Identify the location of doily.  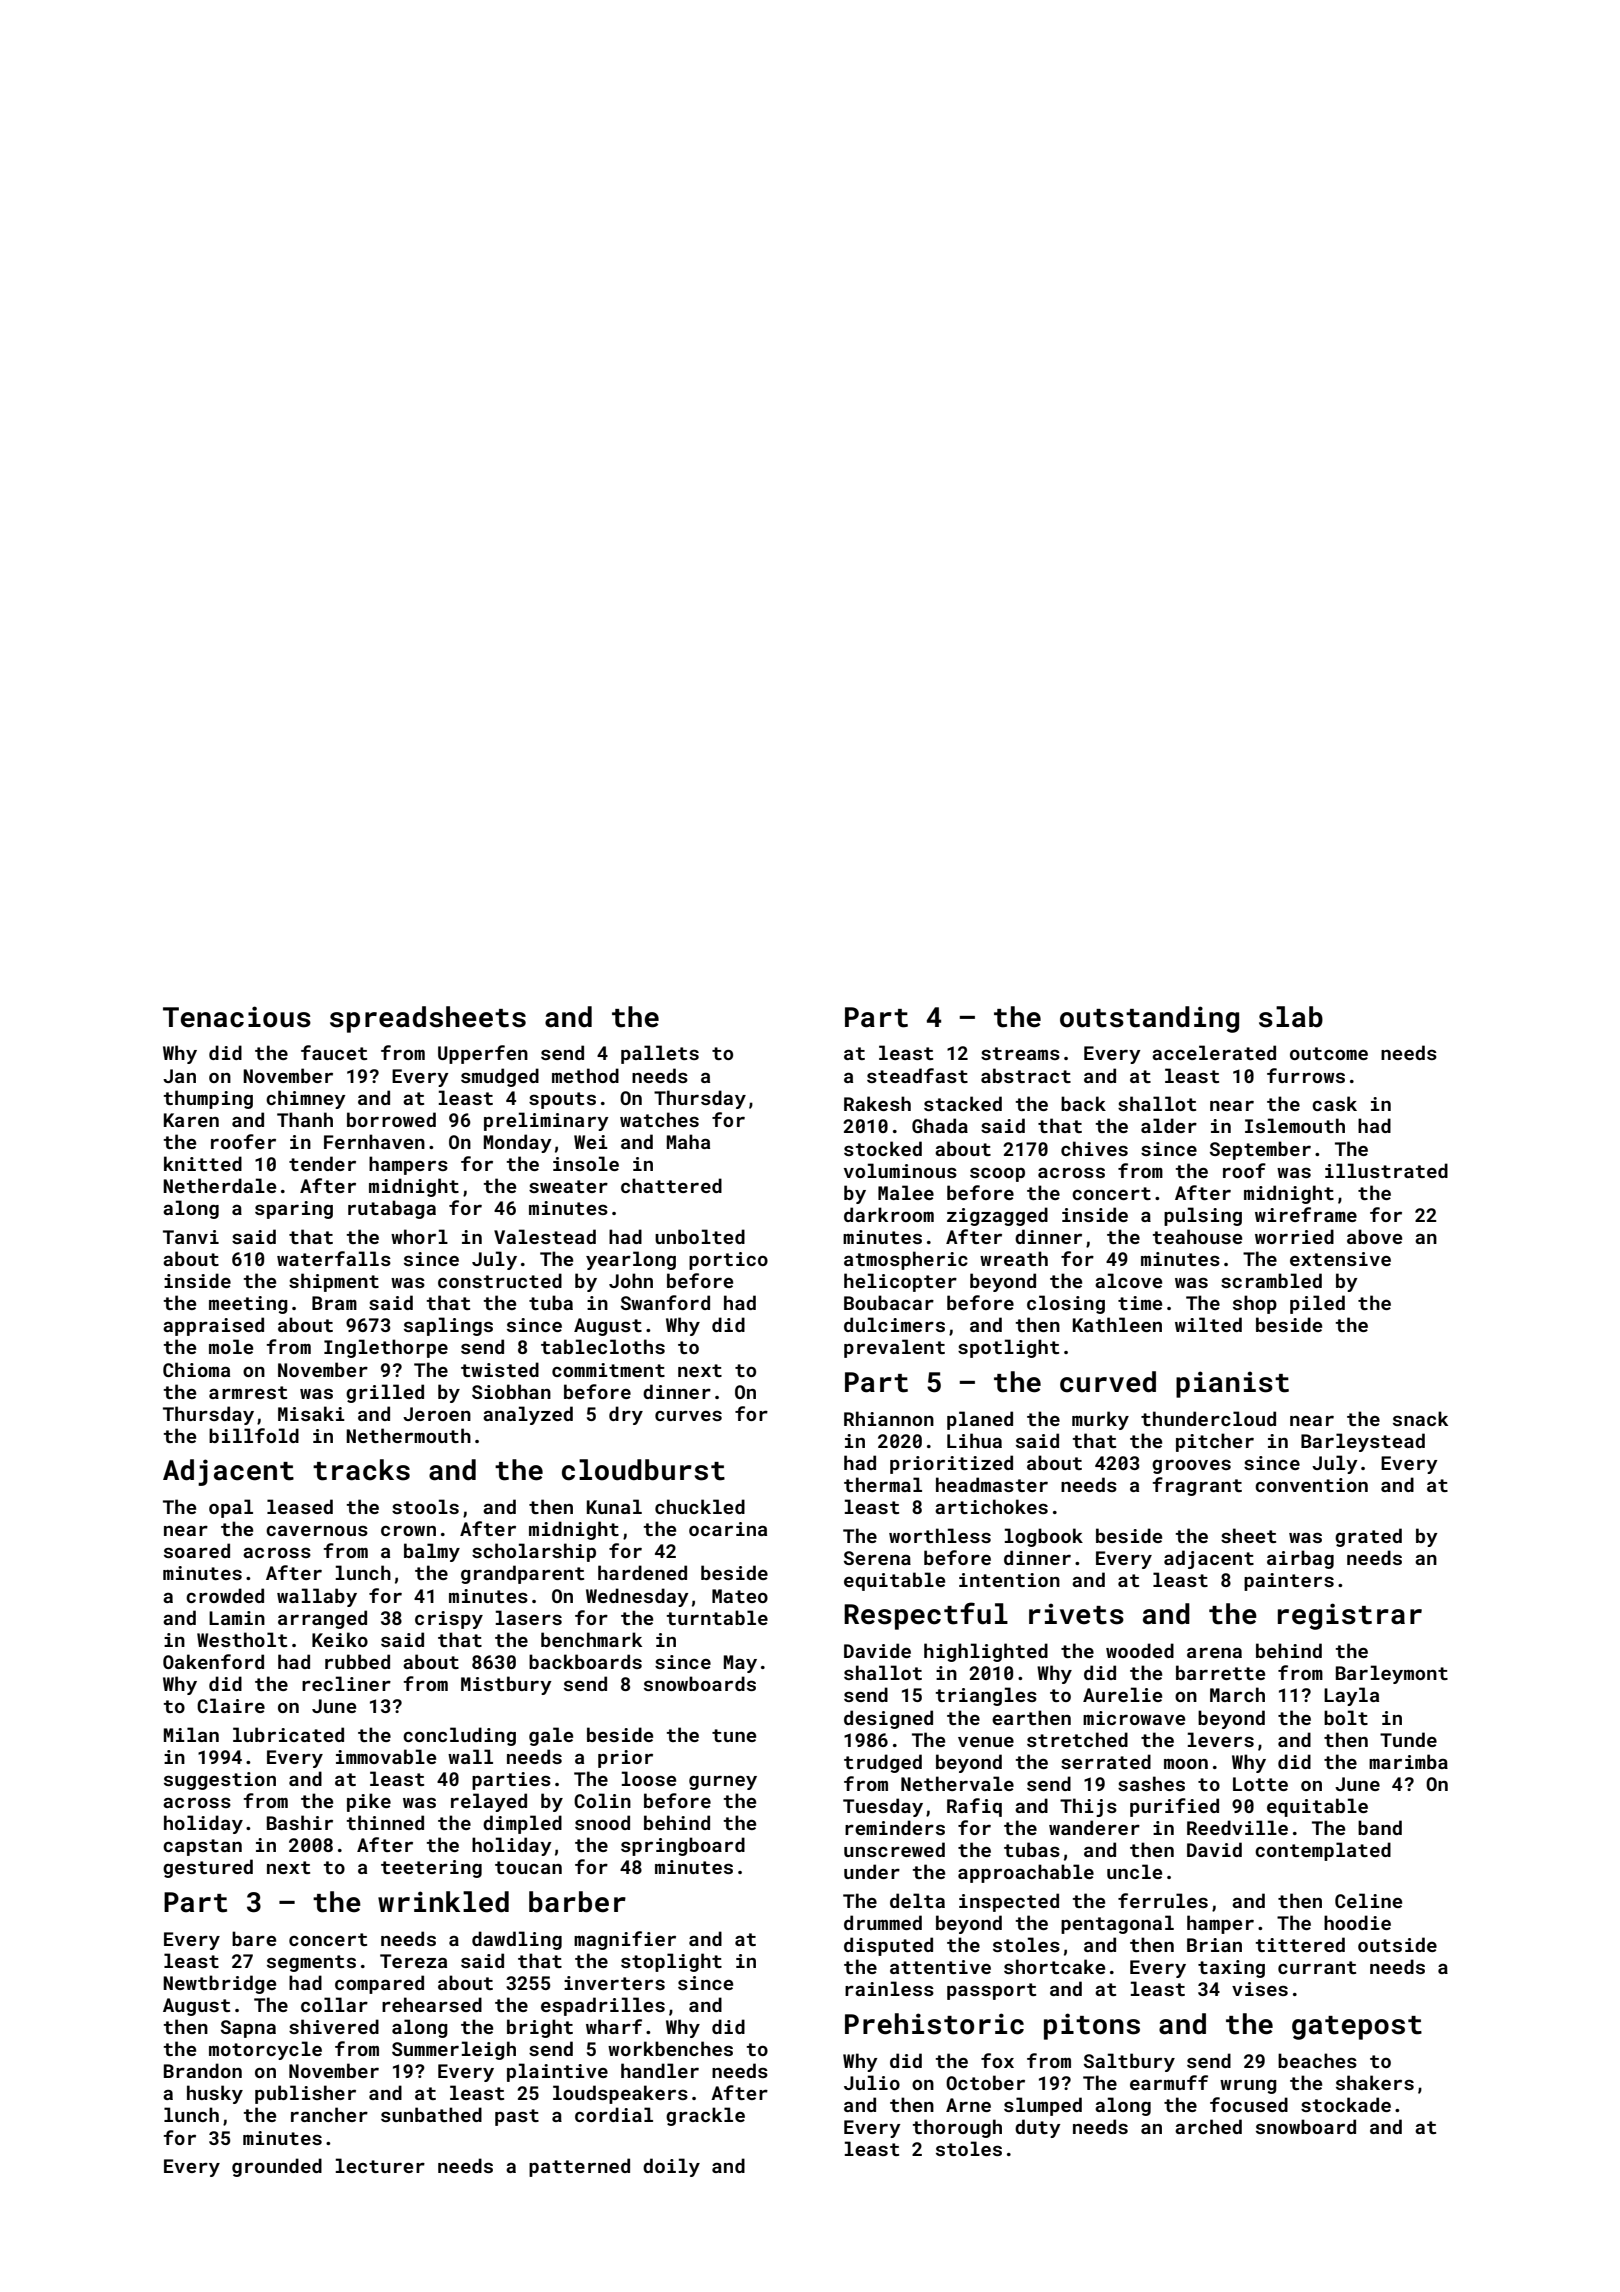
(671, 2167).
